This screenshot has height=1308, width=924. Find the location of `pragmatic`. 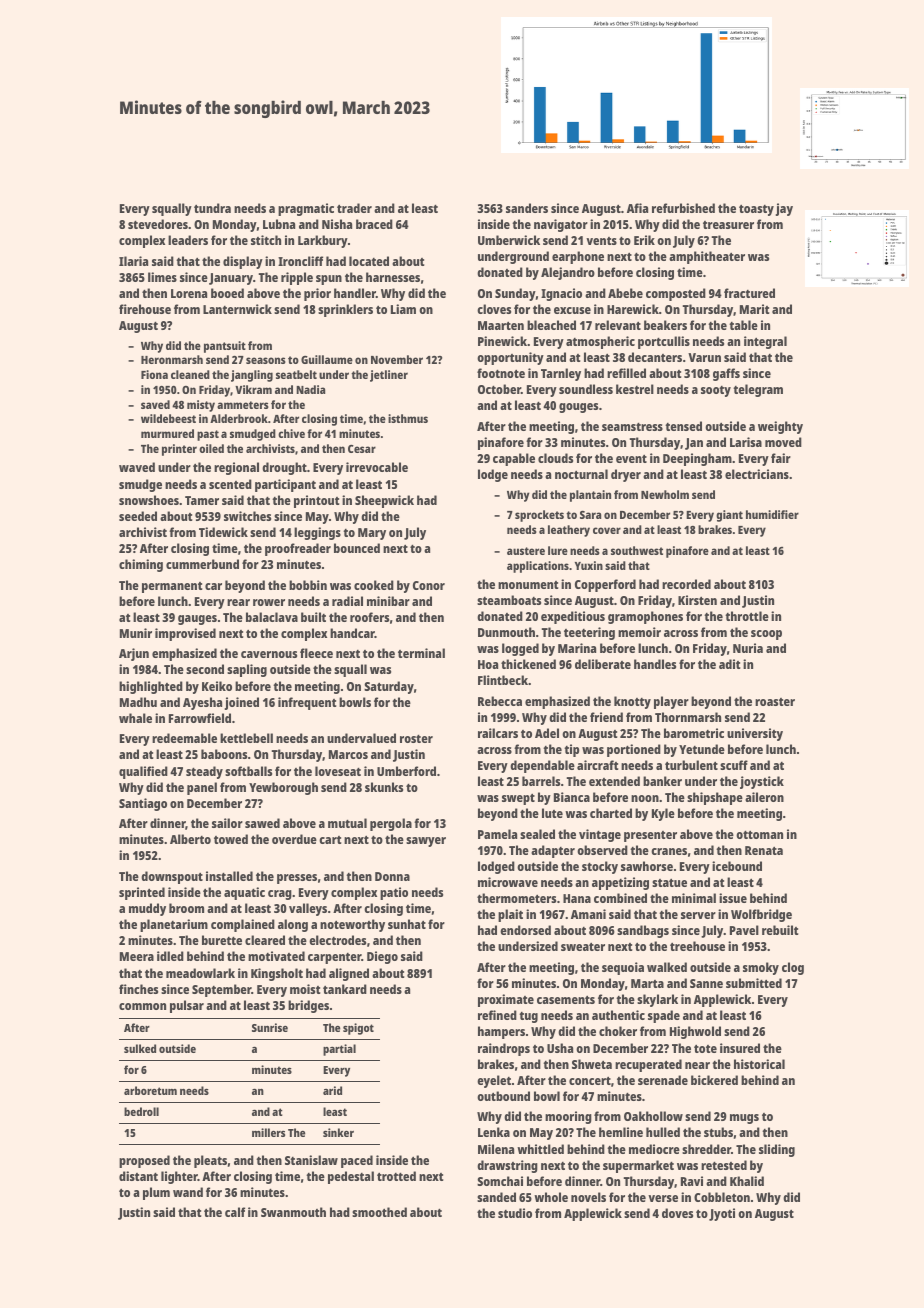

pragmatic is located at coordinates (306, 209).
